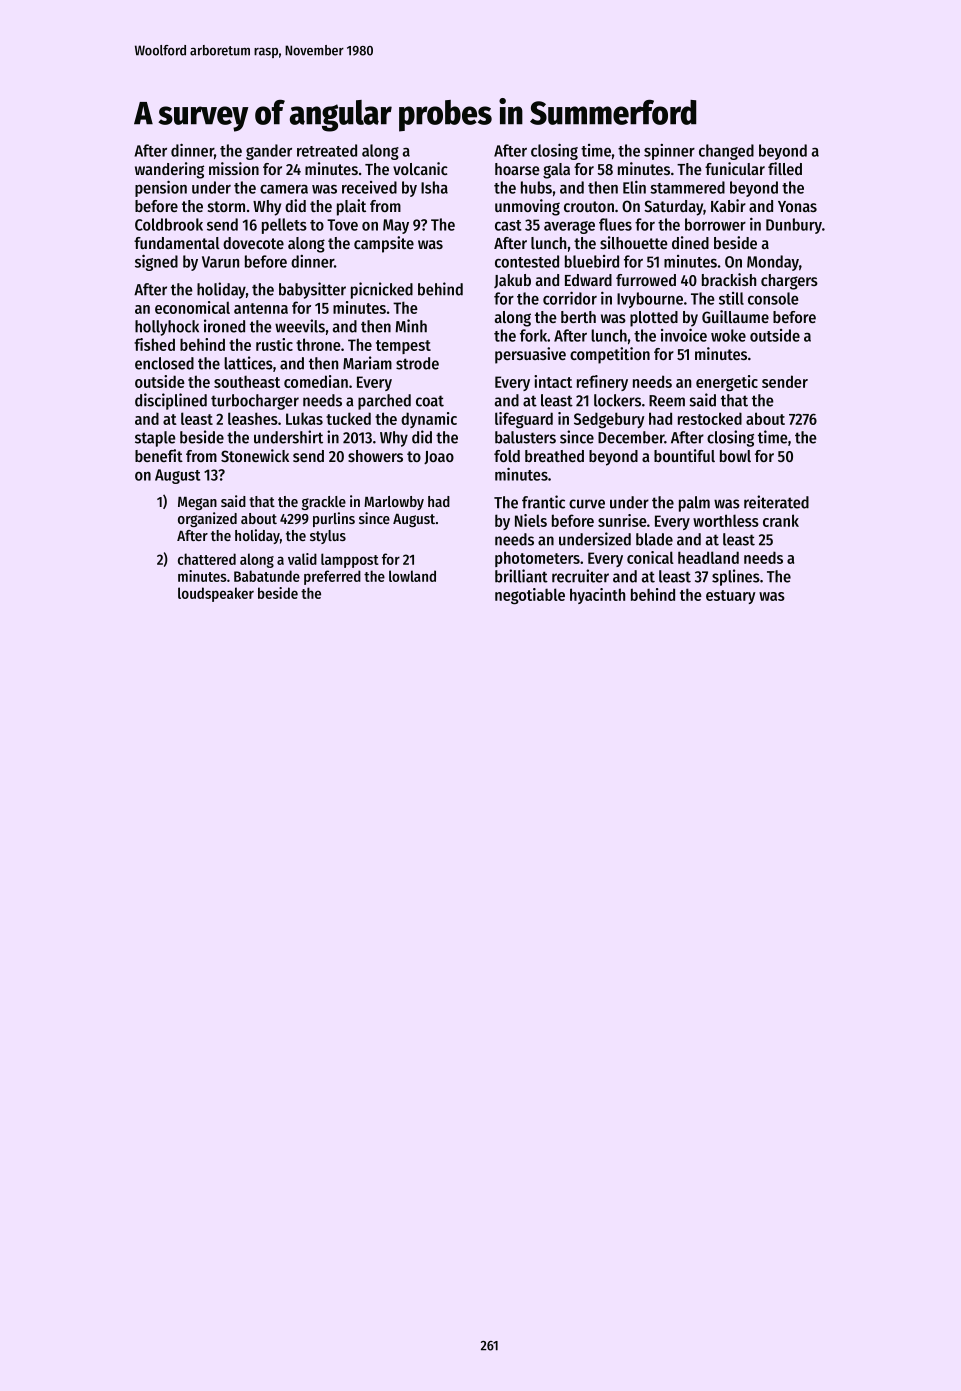  What do you see at coordinates (207, 559) in the page?
I see `chattered` at bounding box center [207, 559].
